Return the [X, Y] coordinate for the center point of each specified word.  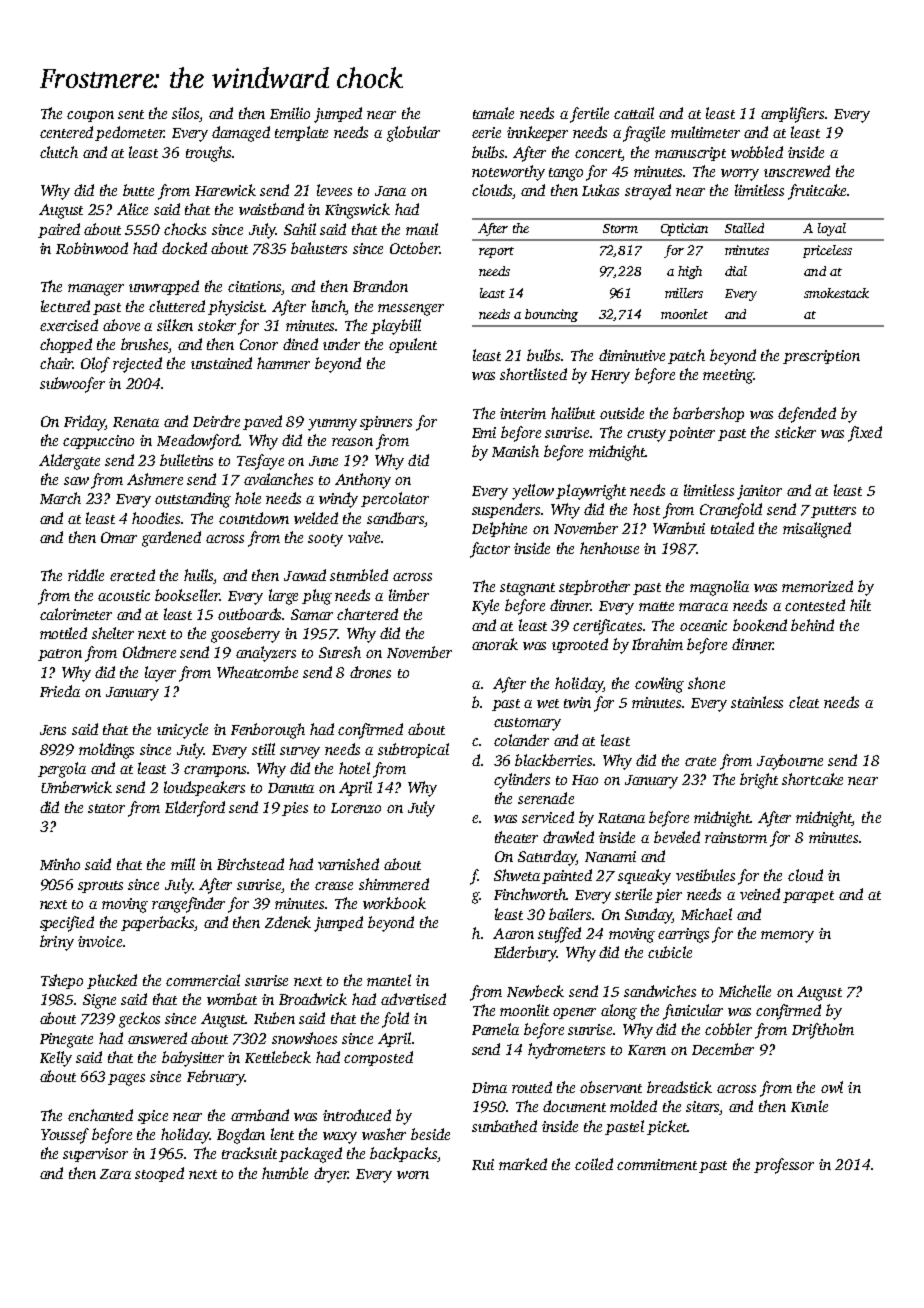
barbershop [708, 414]
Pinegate [66, 1040]
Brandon [380, 286]
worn [413, 1175]
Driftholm [823, 1031]
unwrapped [164, 287]
